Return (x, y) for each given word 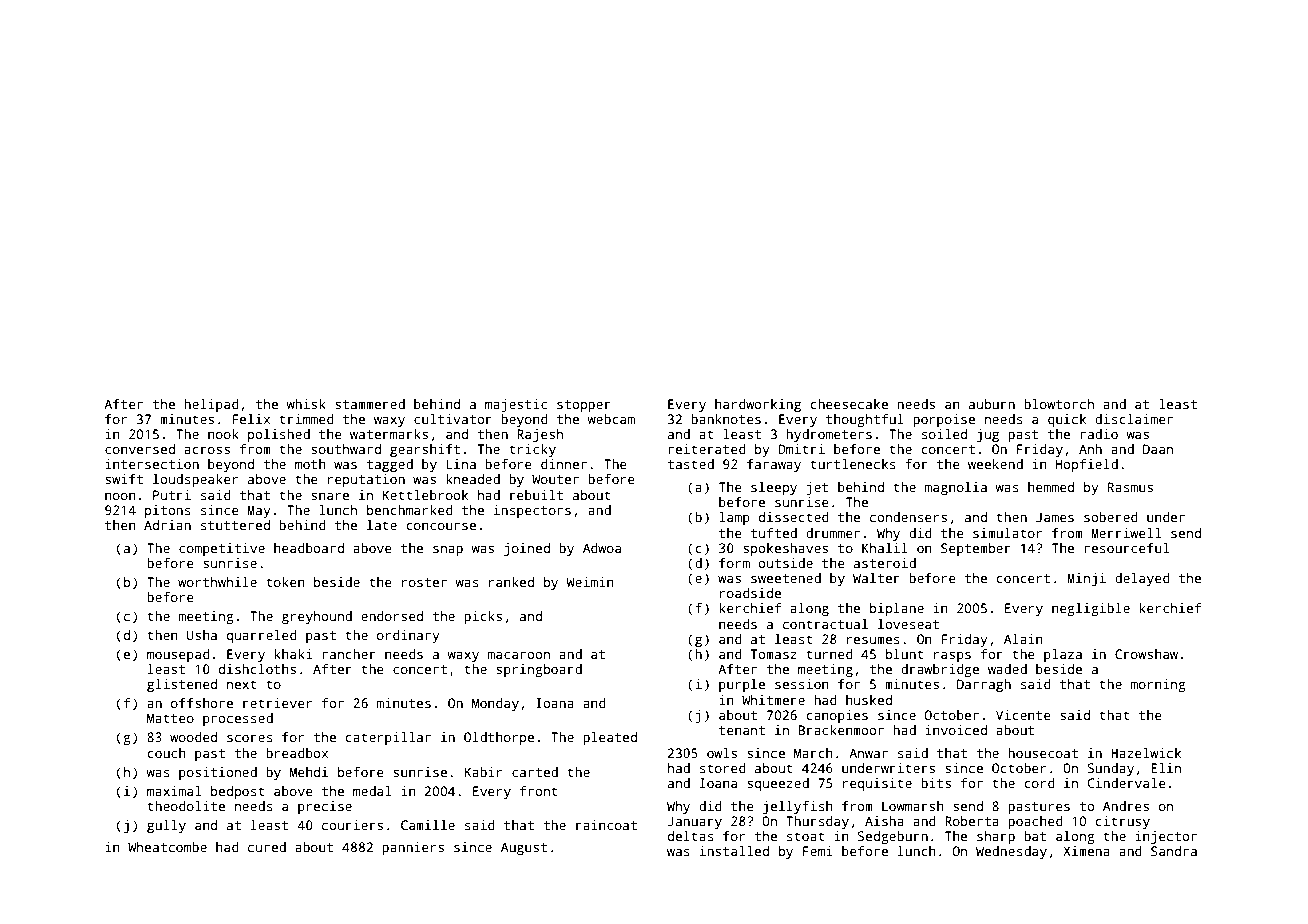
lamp (734, 518)
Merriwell (1126, 533)
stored (723, 768)
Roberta (972, 821)
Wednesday (1011, 852)
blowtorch (1059, 404)
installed (734, 851)
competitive (222, 549)
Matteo (170, 718)
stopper (584, 406)
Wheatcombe (167, 847)
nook (223, 434)
